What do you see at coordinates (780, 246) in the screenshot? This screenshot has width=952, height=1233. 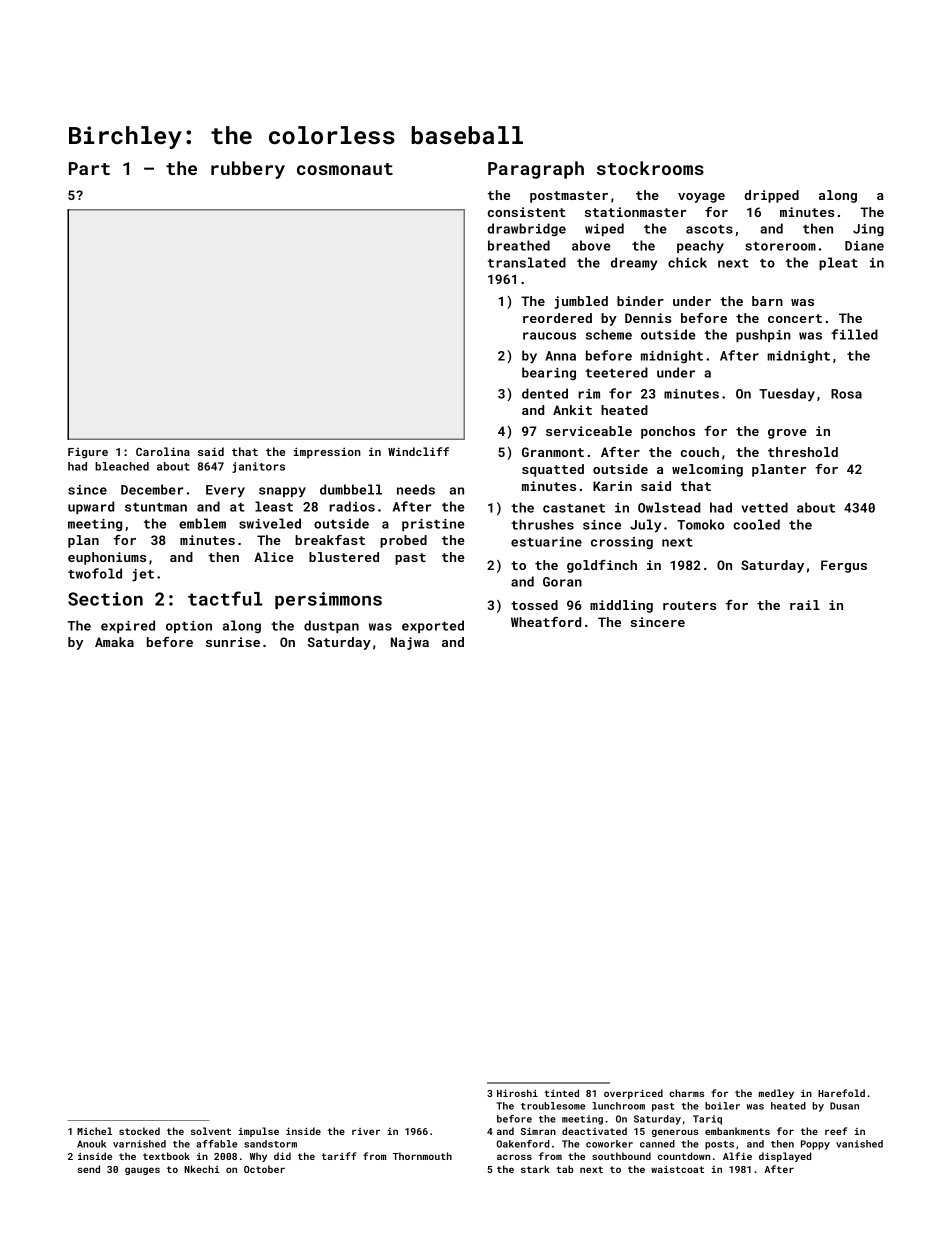 I see `storeroom` at bounding box center [780, 246].
